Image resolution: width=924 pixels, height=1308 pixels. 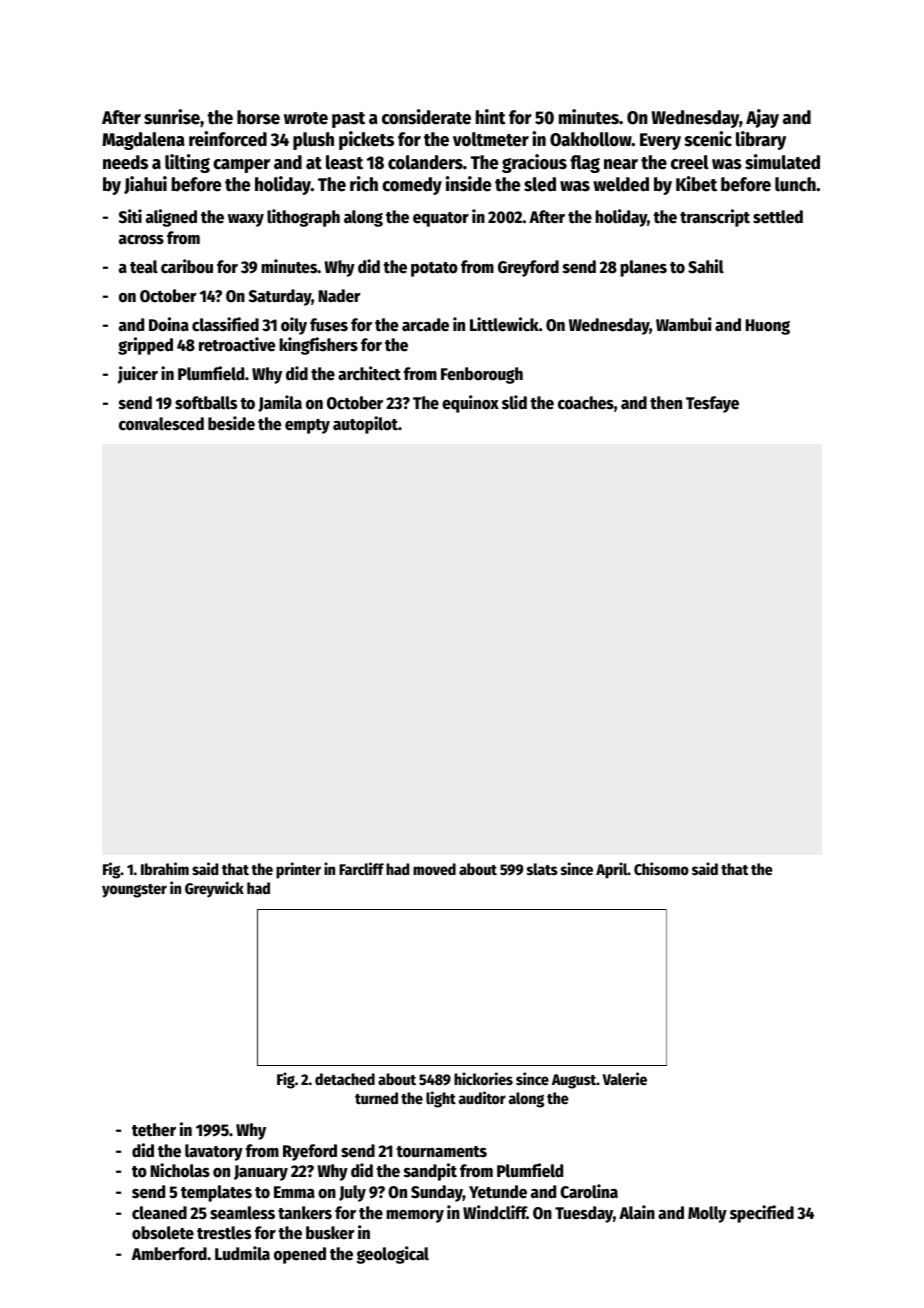 I want to click on Ibrahim, so click(x=165, y=868).
